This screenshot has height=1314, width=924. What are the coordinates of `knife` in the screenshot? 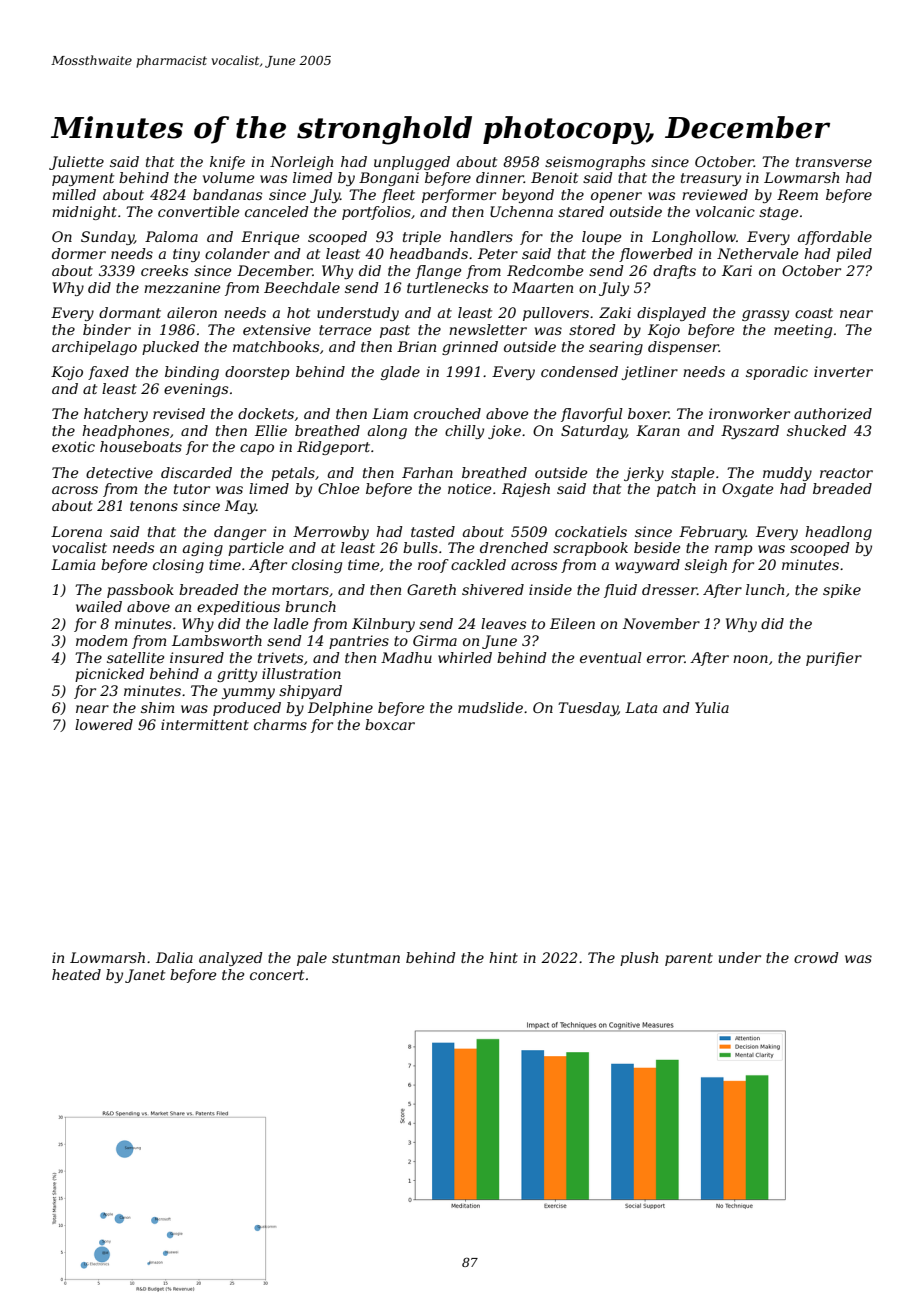 It's located at (227, 163).
